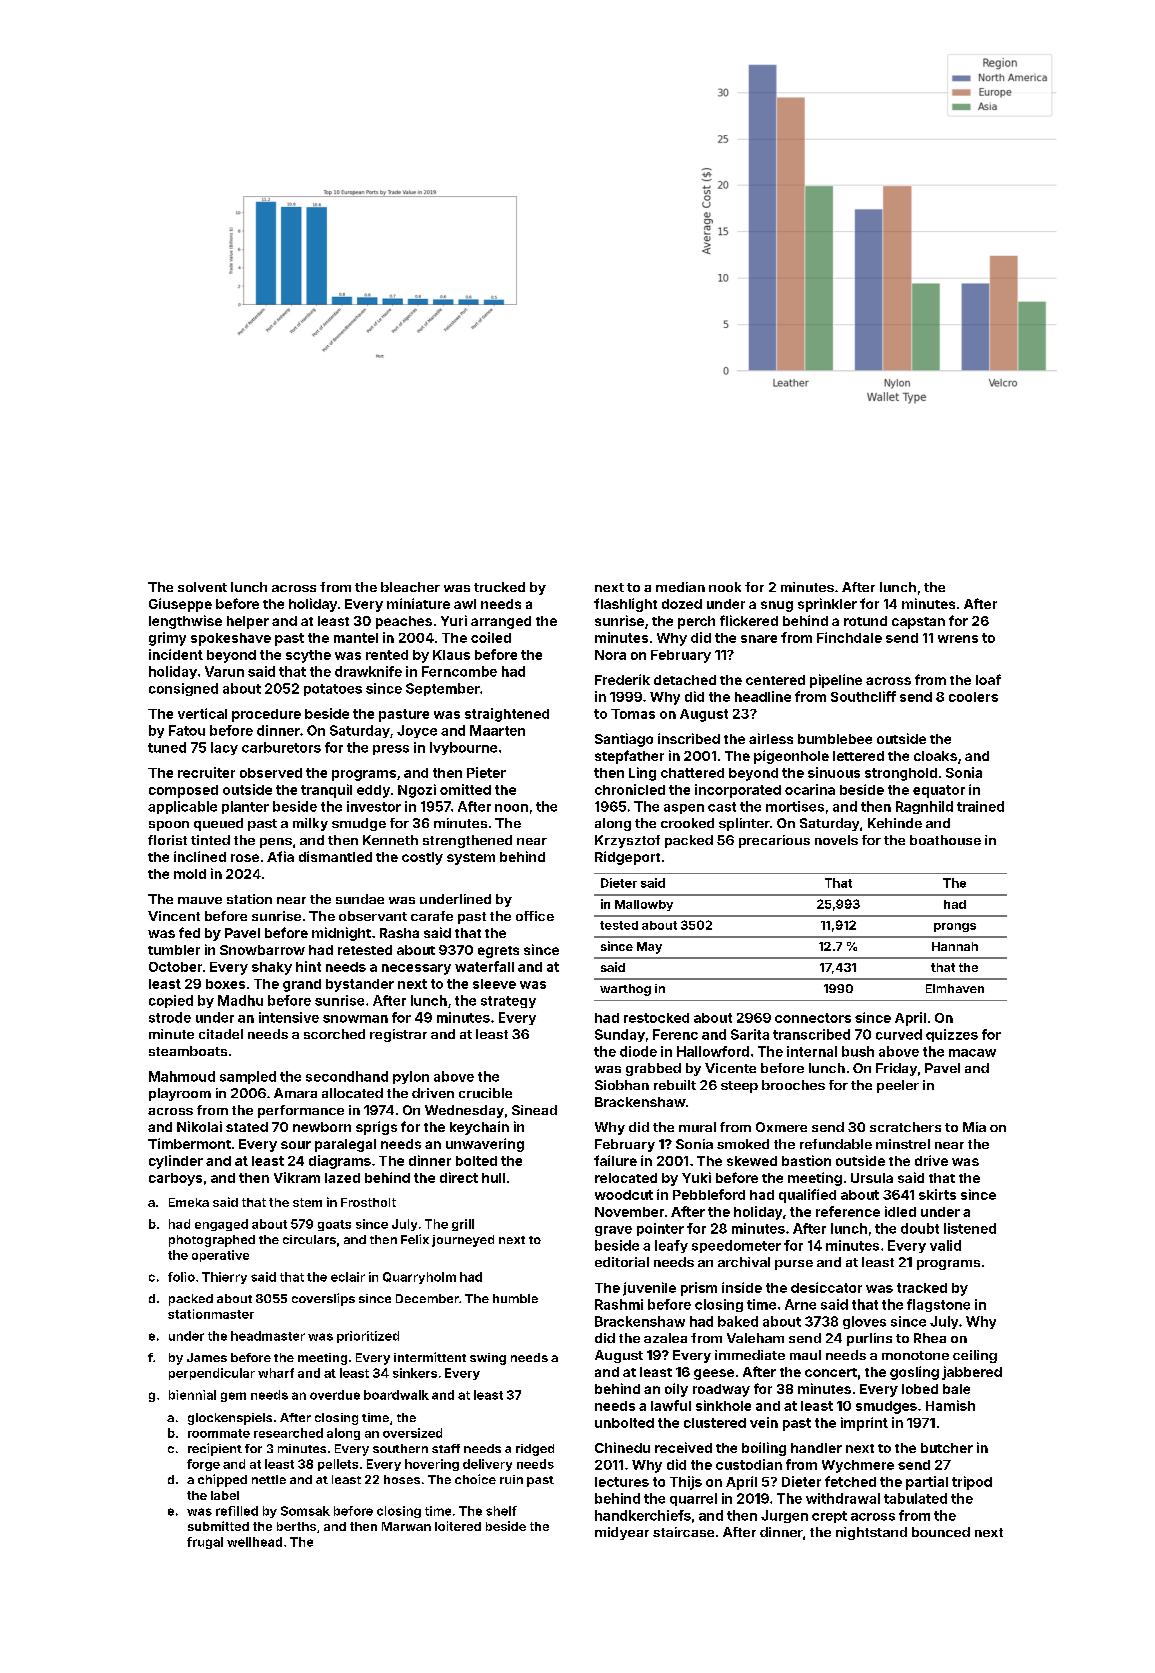 The width and height of the screenshot is (1155, 1673). I want to click on Southcliff, so click(863, 696).
